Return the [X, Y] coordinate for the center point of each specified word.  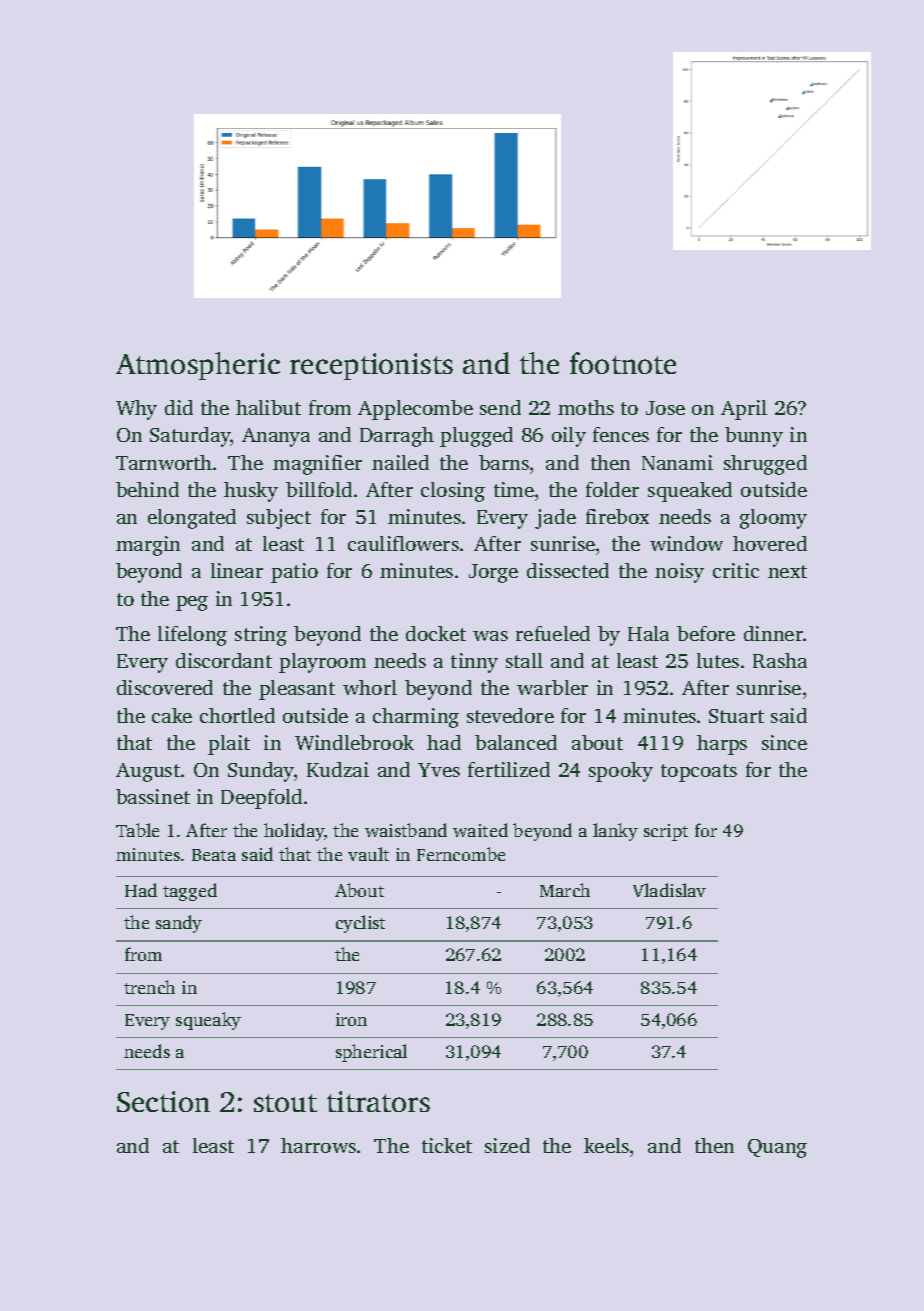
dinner [773, 633]
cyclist [360, 924]
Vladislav [669, 890]
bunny [754, 437]
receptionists [371, 366]
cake [172, 715]
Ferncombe [461, 854]
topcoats [699, 773]
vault [368, 854]
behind [147, 489]
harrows [318, 1145]
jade [555, 519]
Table [137, 830]
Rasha [780, 660]
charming [416, 718]
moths [586, 407]
